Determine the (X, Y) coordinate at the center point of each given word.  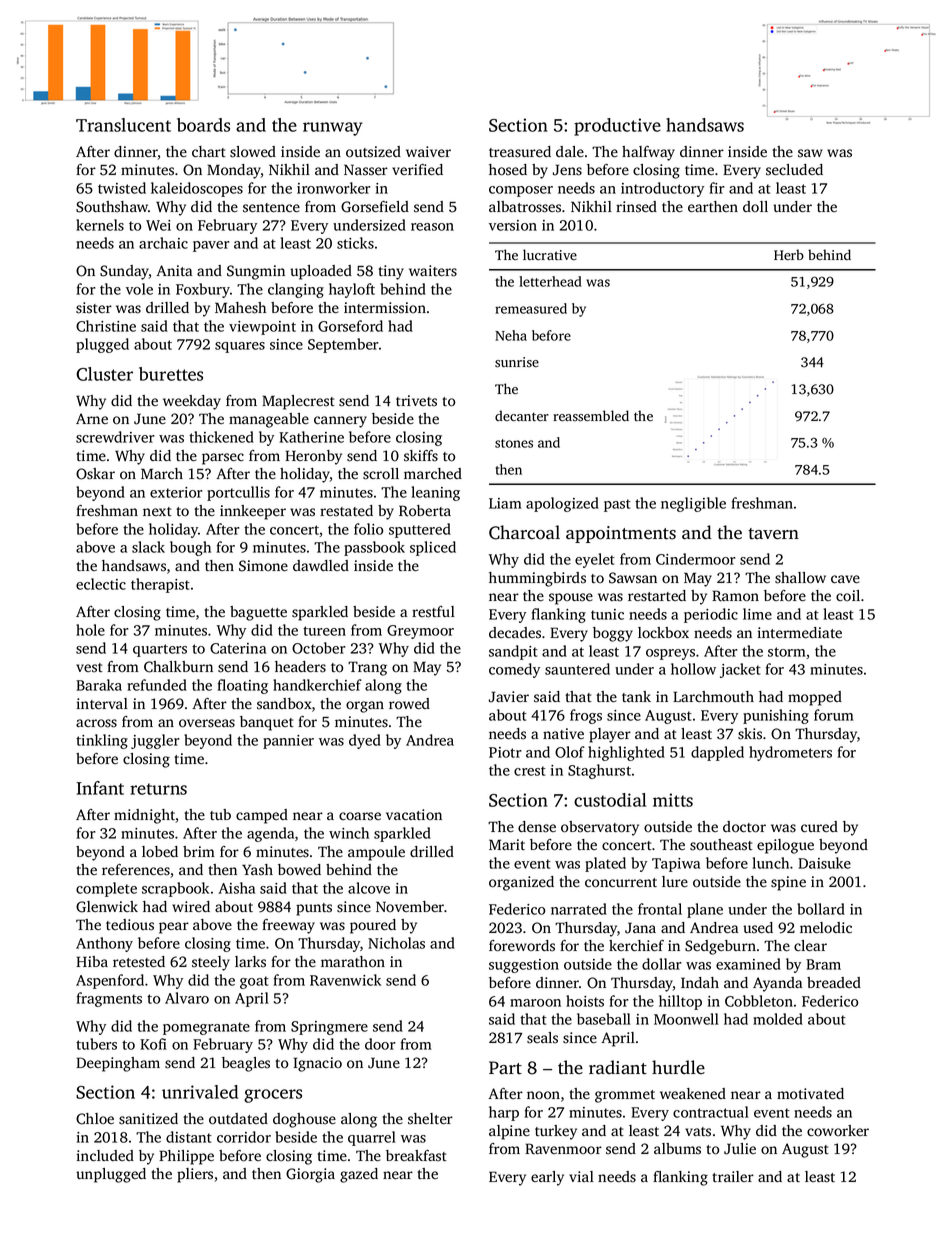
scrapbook (175, 889)
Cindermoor (695, 559)
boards (203, 125)
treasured (520, 152)
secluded (794, 170)
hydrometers (790, 753)
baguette (258, 613)
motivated (810, 1094)
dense (537, 827)
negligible (693, 504)
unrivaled (200, 1092)
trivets (416, 401)
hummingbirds (537, 579)
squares (240, 347)
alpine (509, 1132)
